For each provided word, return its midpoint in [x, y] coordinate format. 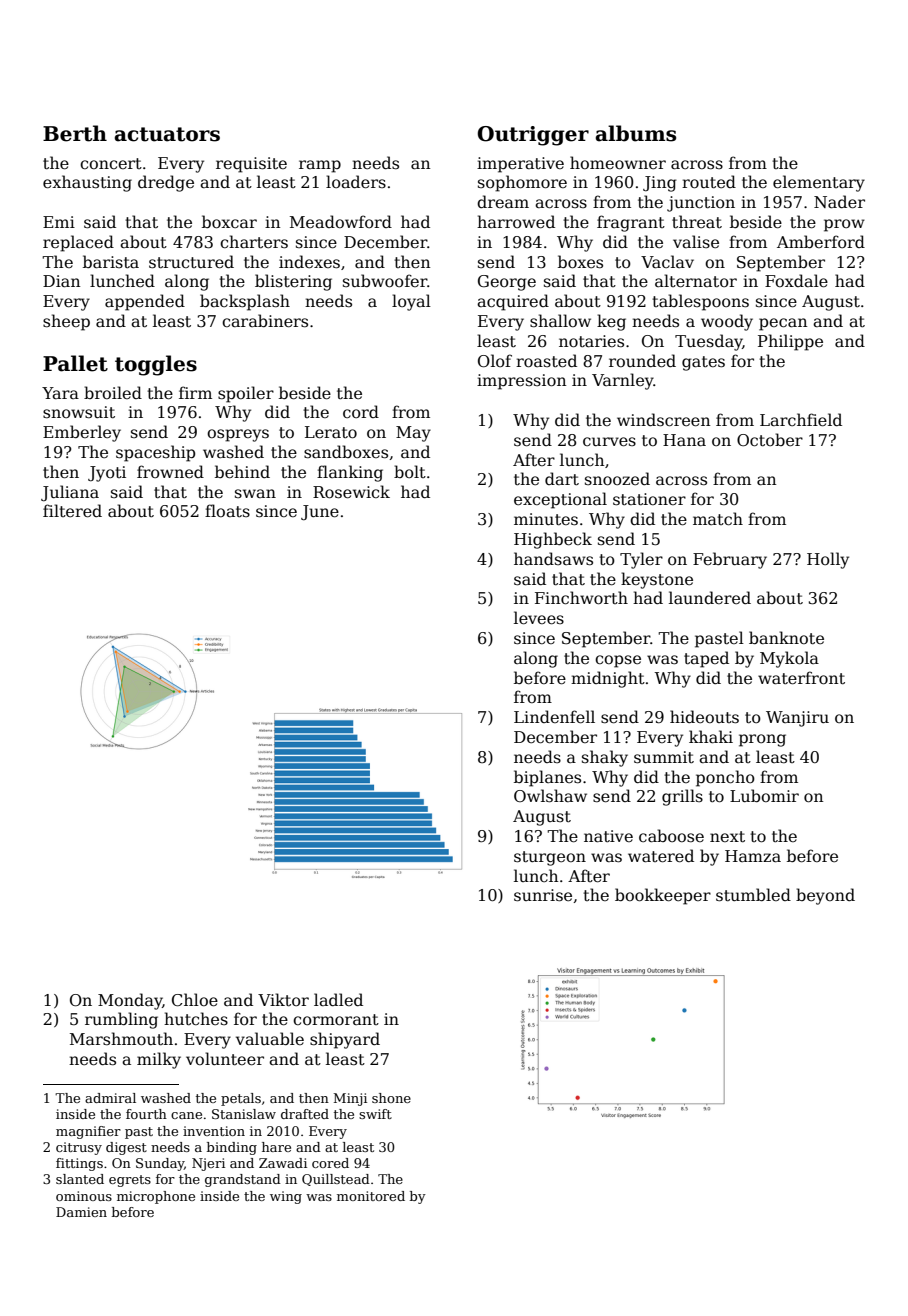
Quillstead [336, 1180]
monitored [371, 1196]
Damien [81, 1212]
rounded [642, 361]
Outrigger [533, 136]
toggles [156, 365]
